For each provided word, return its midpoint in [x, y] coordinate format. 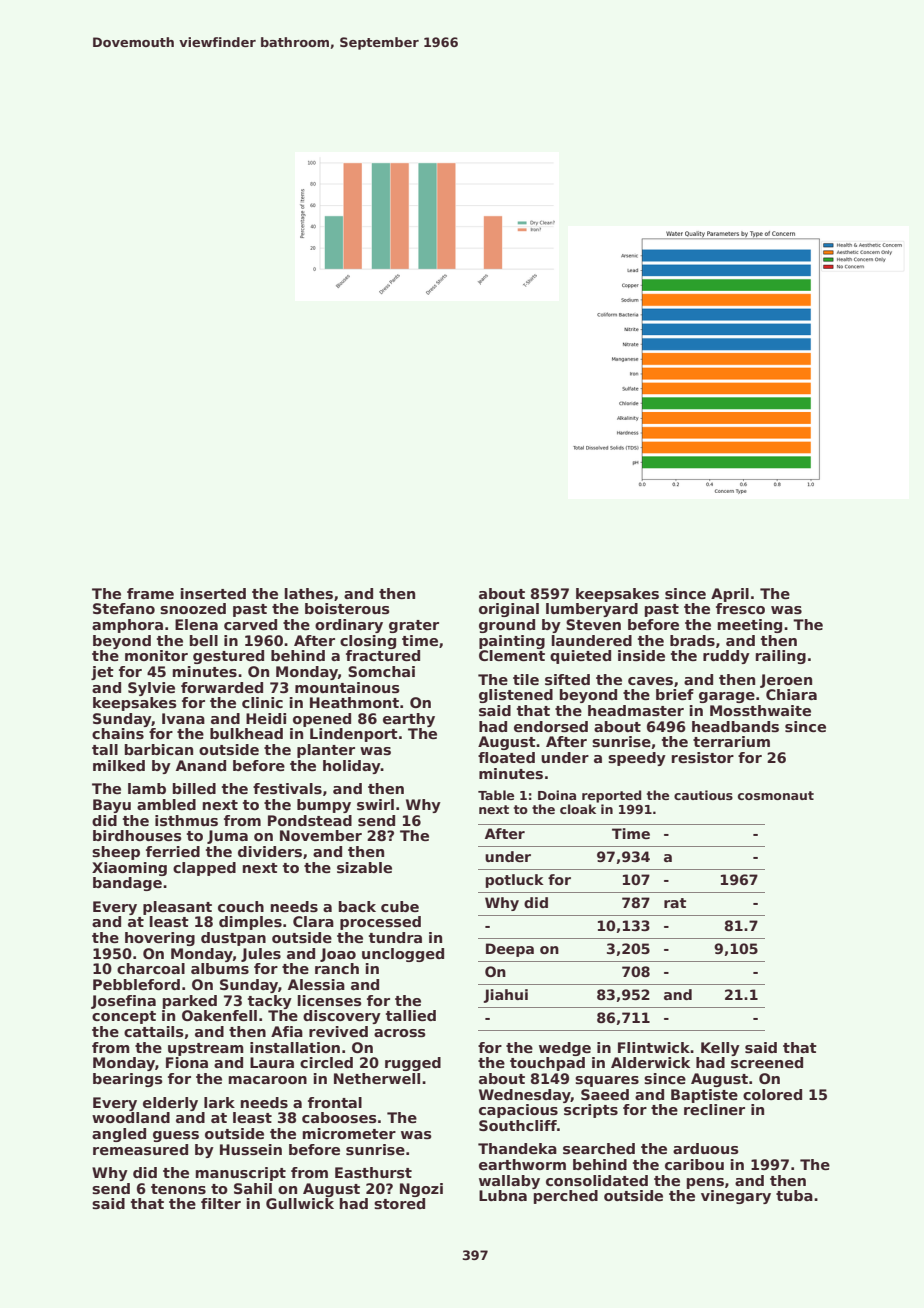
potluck [515, 881]
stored [399, 1203]
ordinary [349, 626]
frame [150, 593]
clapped [204, 869]
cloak [578, 809]
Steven [593, 624]
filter [221, 1203]
